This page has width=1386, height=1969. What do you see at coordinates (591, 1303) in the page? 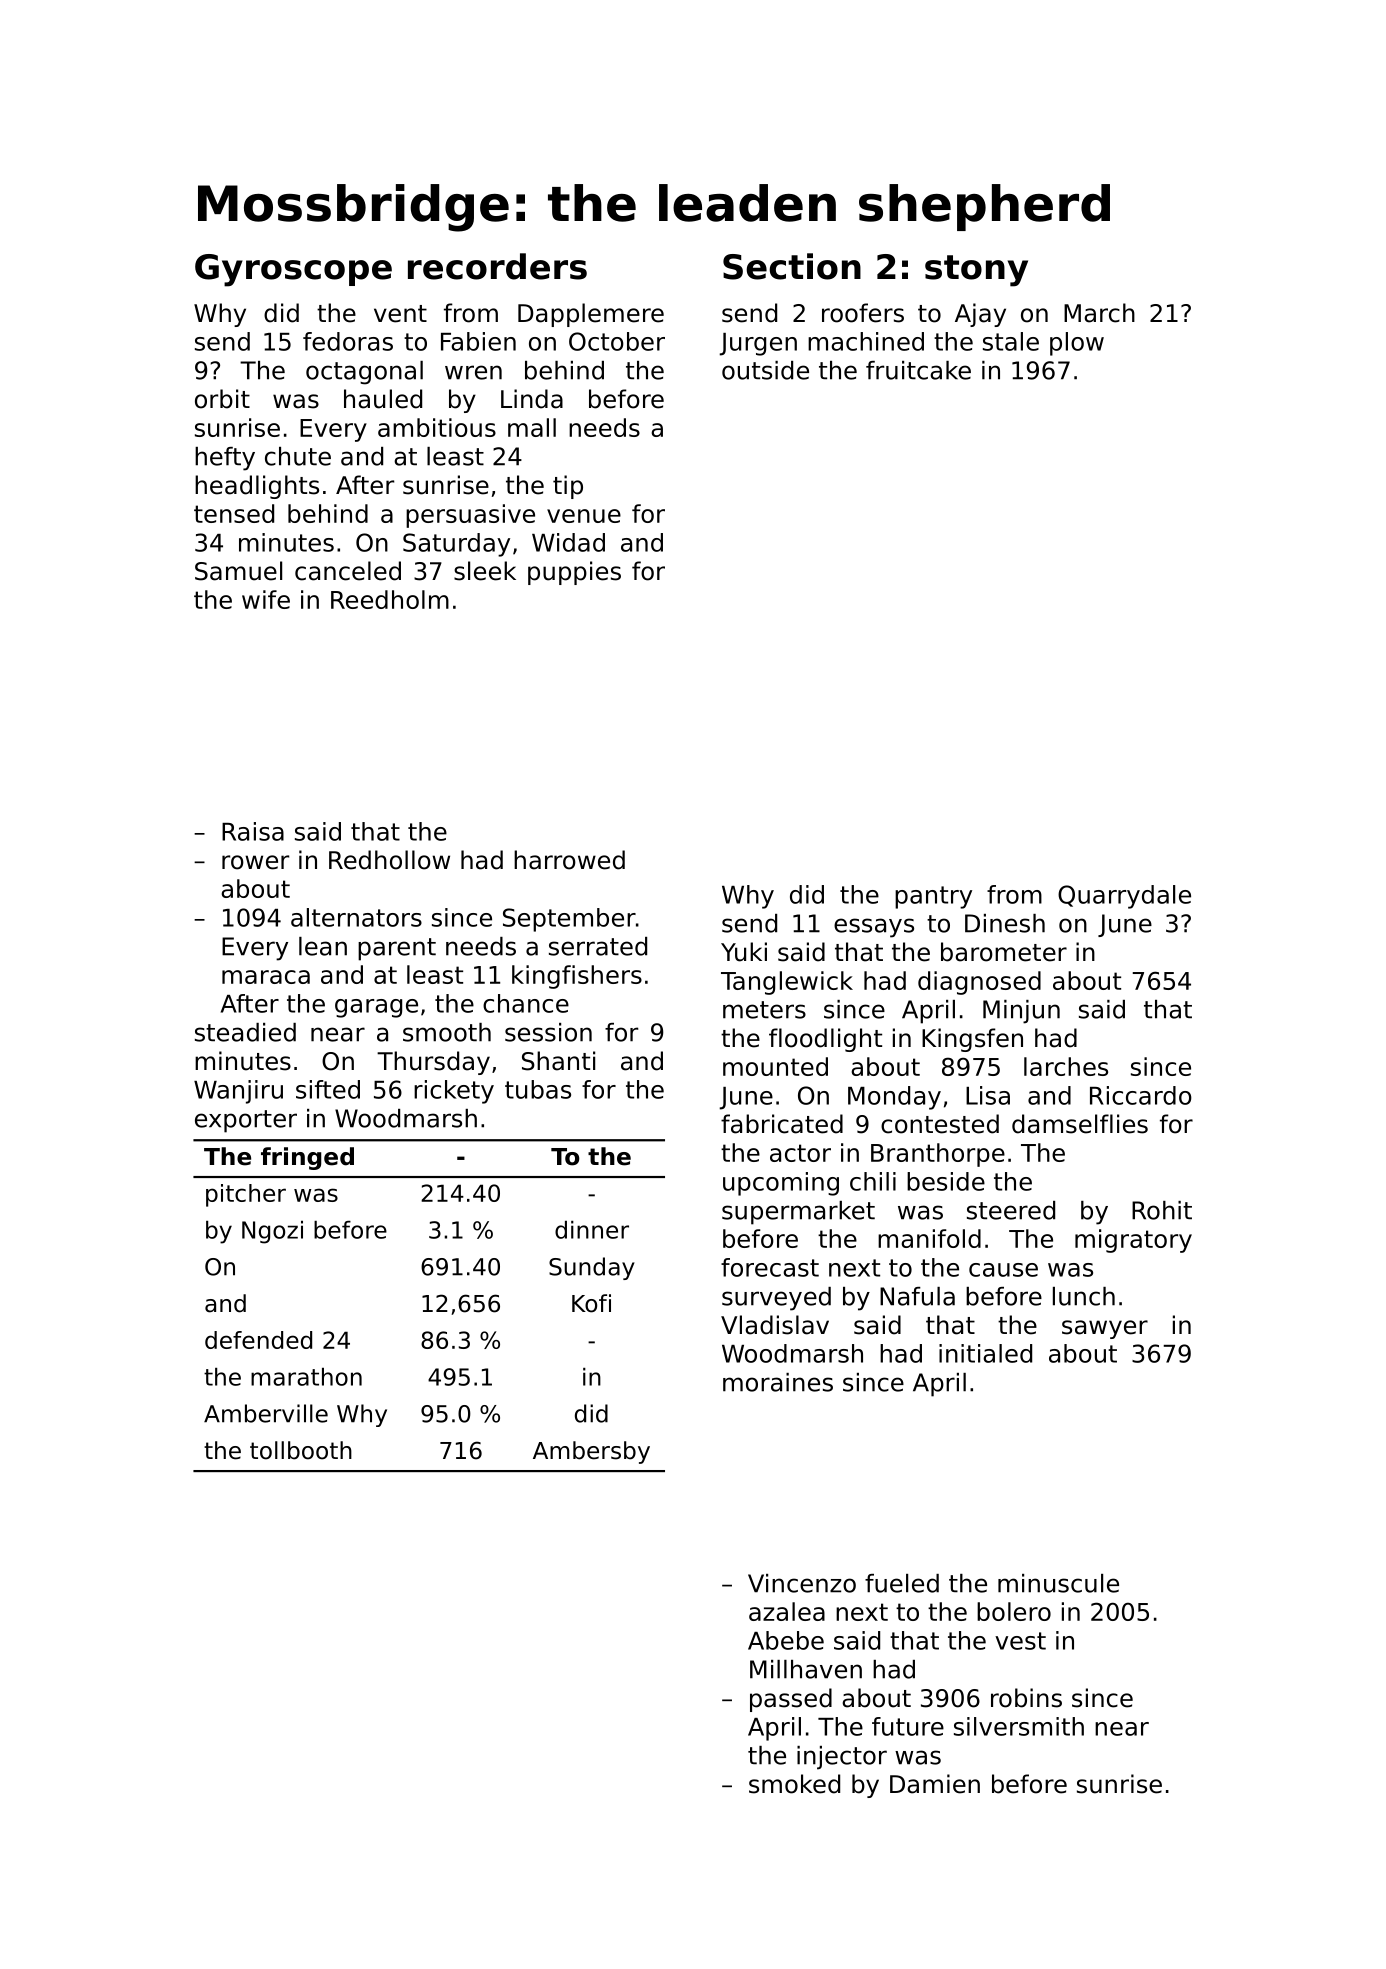
I see `Kofi` at bounding box center [591, 1303].
